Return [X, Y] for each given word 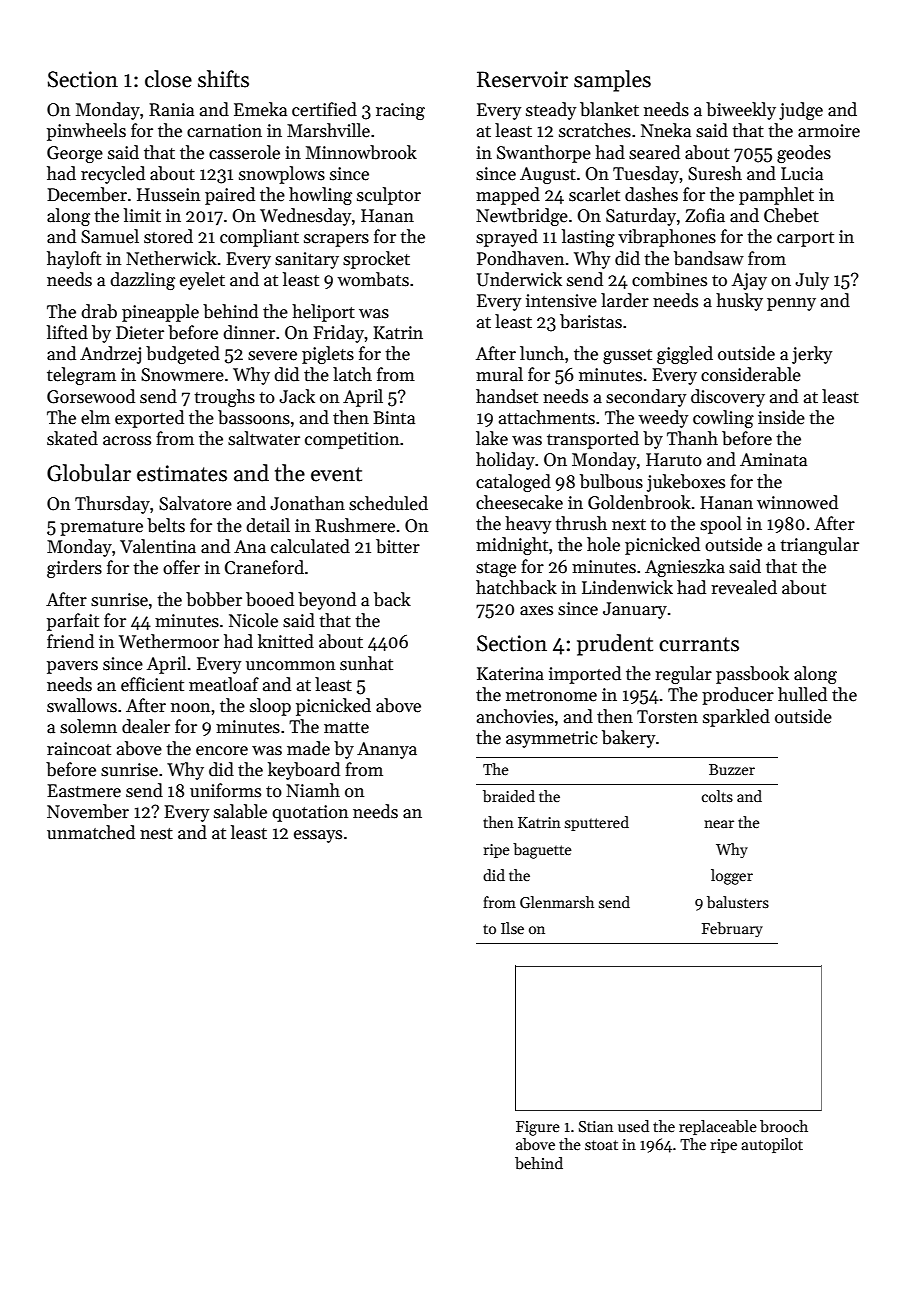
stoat [601, 1145]
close [168, 79]
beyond [327, 601]
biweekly [741, 111]
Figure [538, 1128]
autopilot [772, 1145]
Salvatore [195, 503]
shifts [223, 79]
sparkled [736, 718]
